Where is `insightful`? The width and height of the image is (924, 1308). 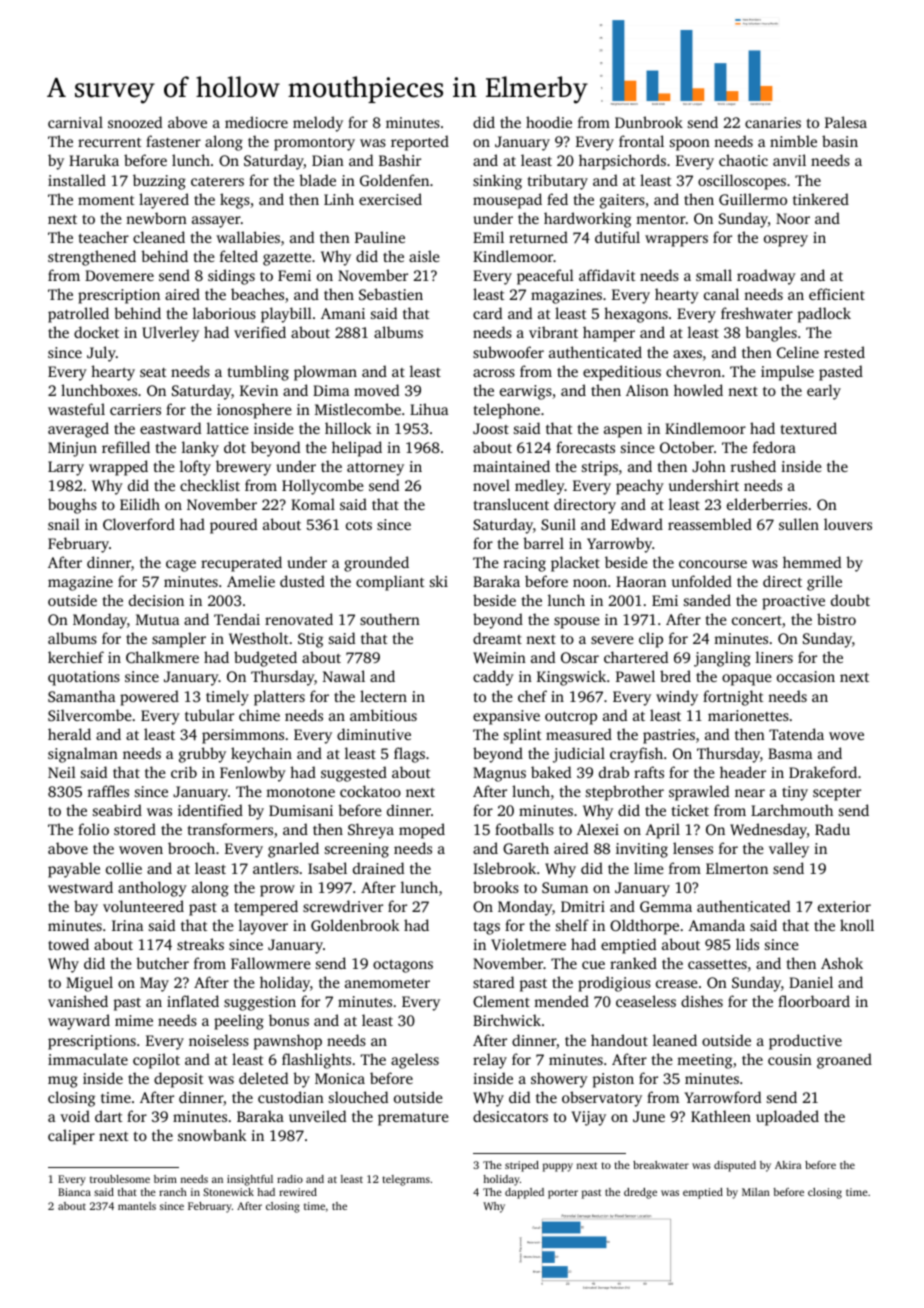
insightful is located at coordinates (250, 1180).
